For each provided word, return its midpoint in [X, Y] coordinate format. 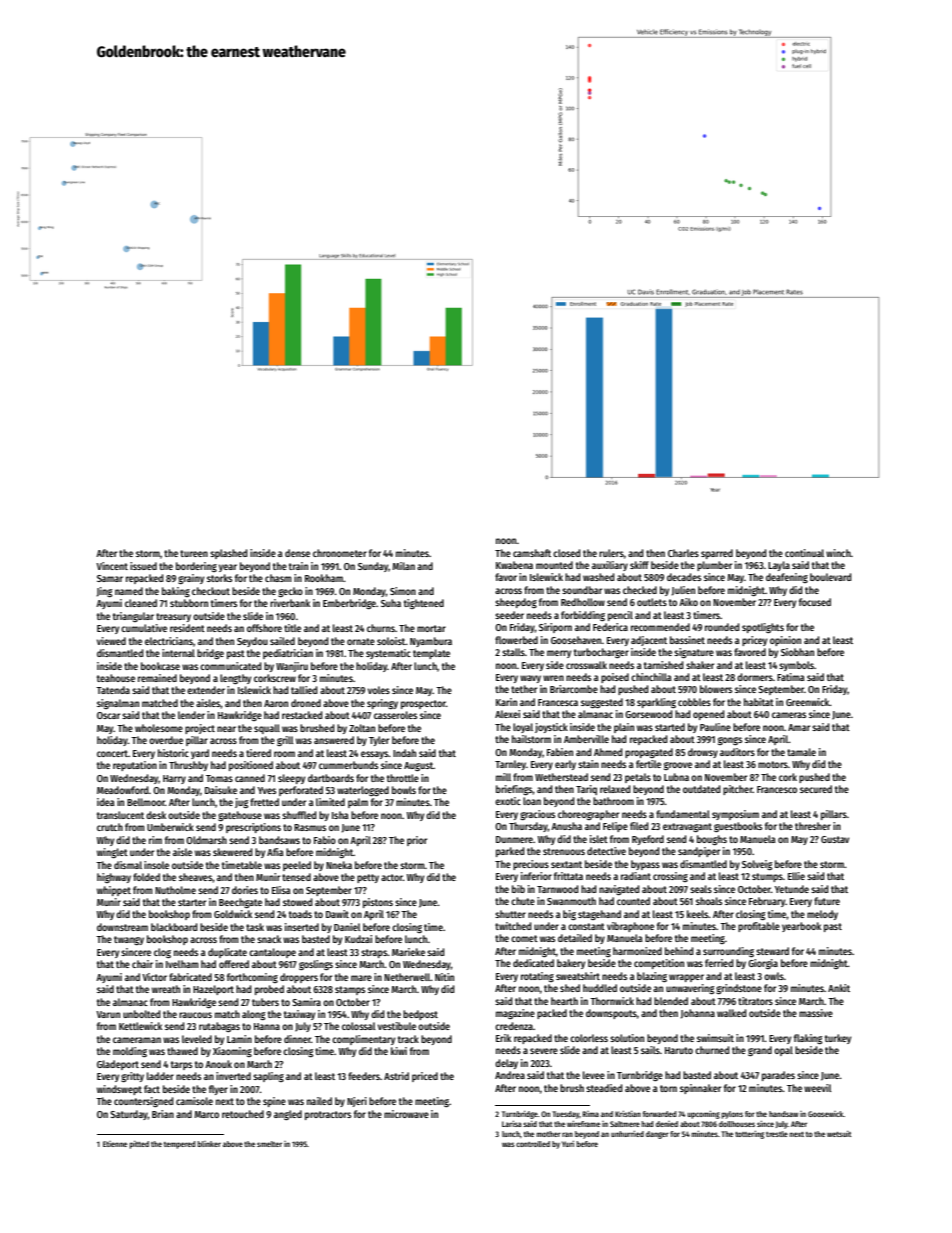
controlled [533, 1144]
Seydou [252, 642]
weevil [817, 1088]
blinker [209, 1144]
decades [684, 577]
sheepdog [516, 603]
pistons [378, 903]
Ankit [839, 988]
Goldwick [233, 914]
